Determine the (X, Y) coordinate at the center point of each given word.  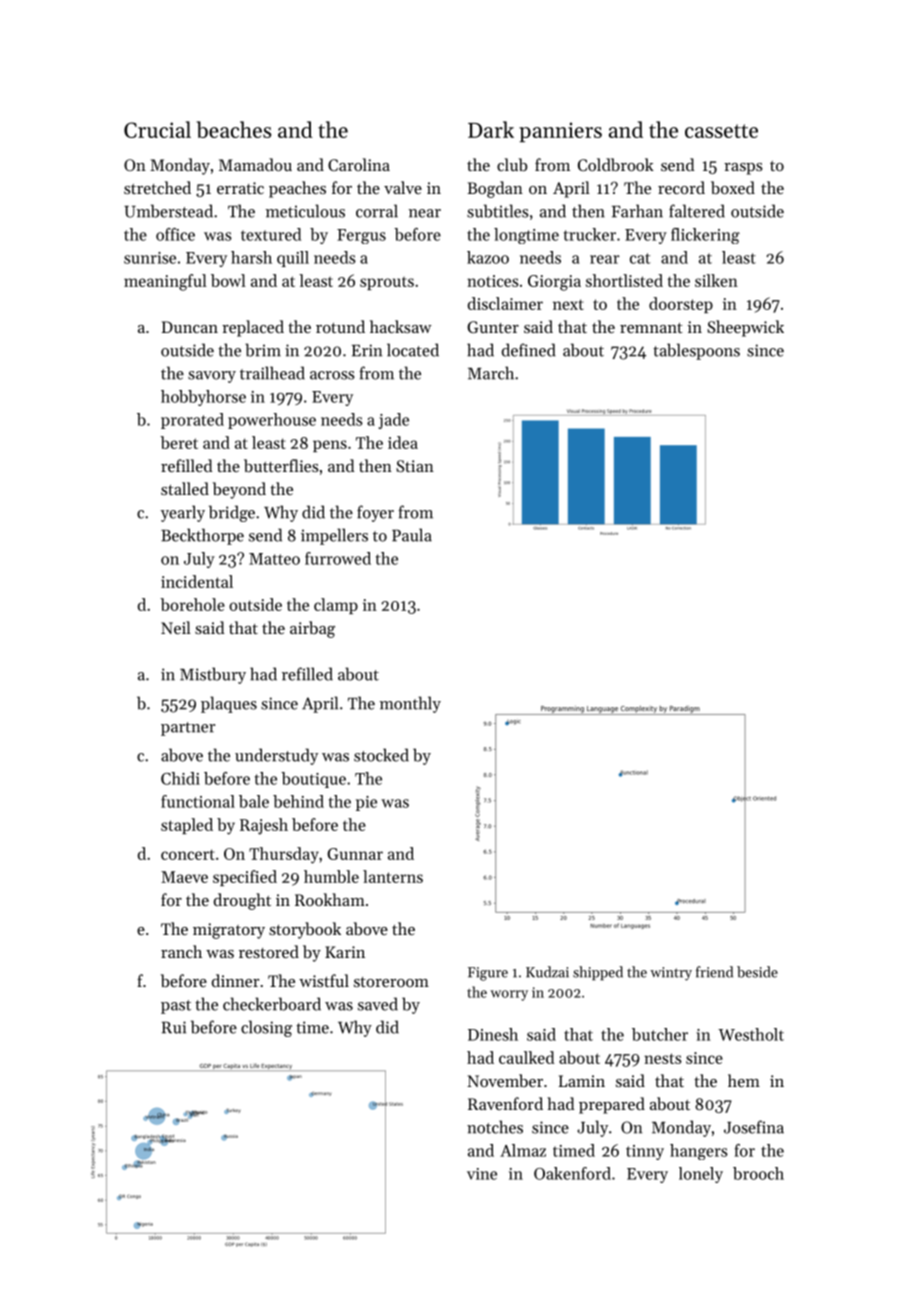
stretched (157, 187)
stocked (381, 755)
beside (757, 972)
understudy (276, 756)
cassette (721, 131)
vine (482, 1174)
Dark (491, 129)
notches (495, 1127)
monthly (410, 704)
